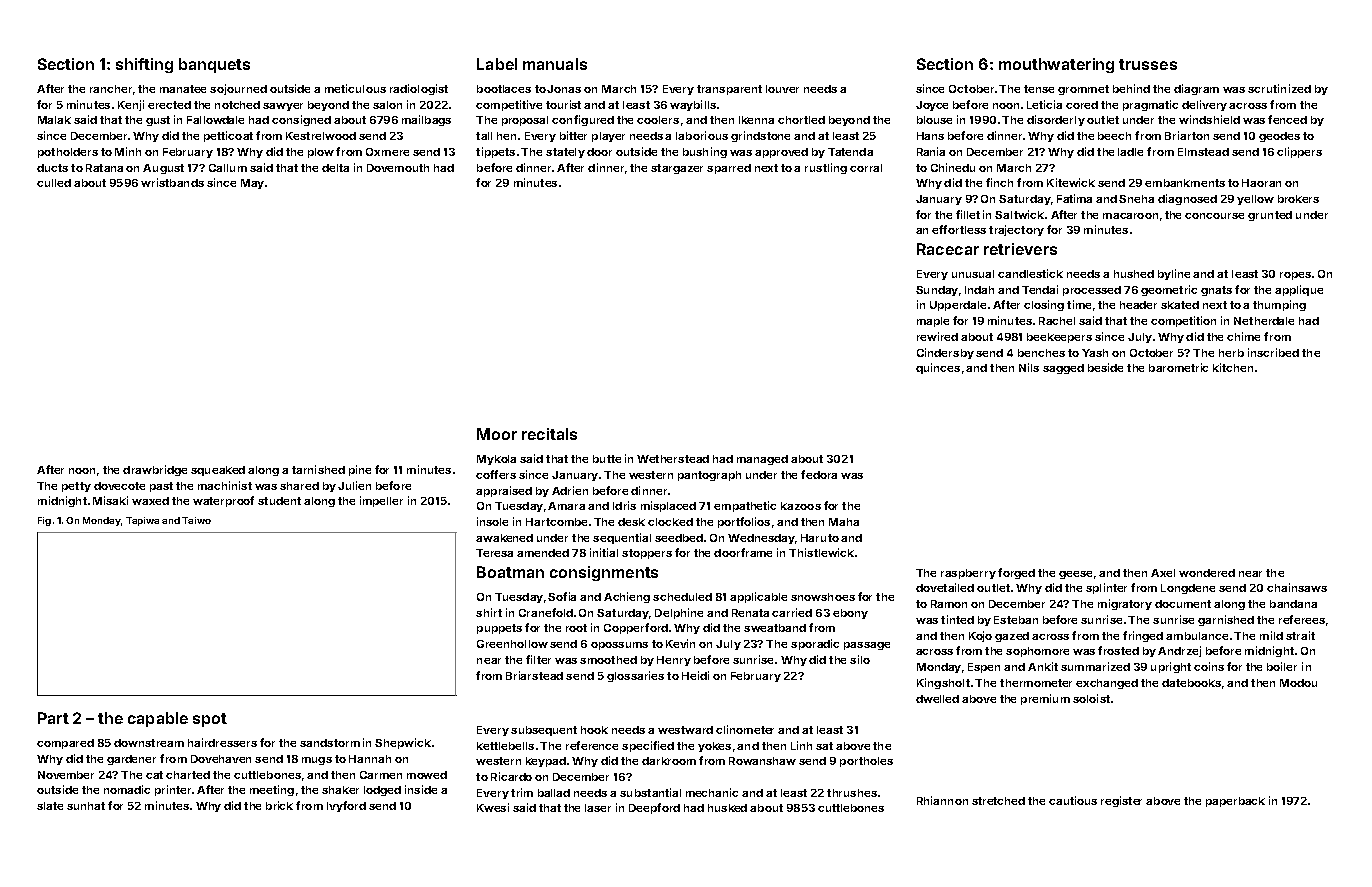 This screenshot has width=1372, height=887. I want to click on Tapiwa, so click(142, 521).
